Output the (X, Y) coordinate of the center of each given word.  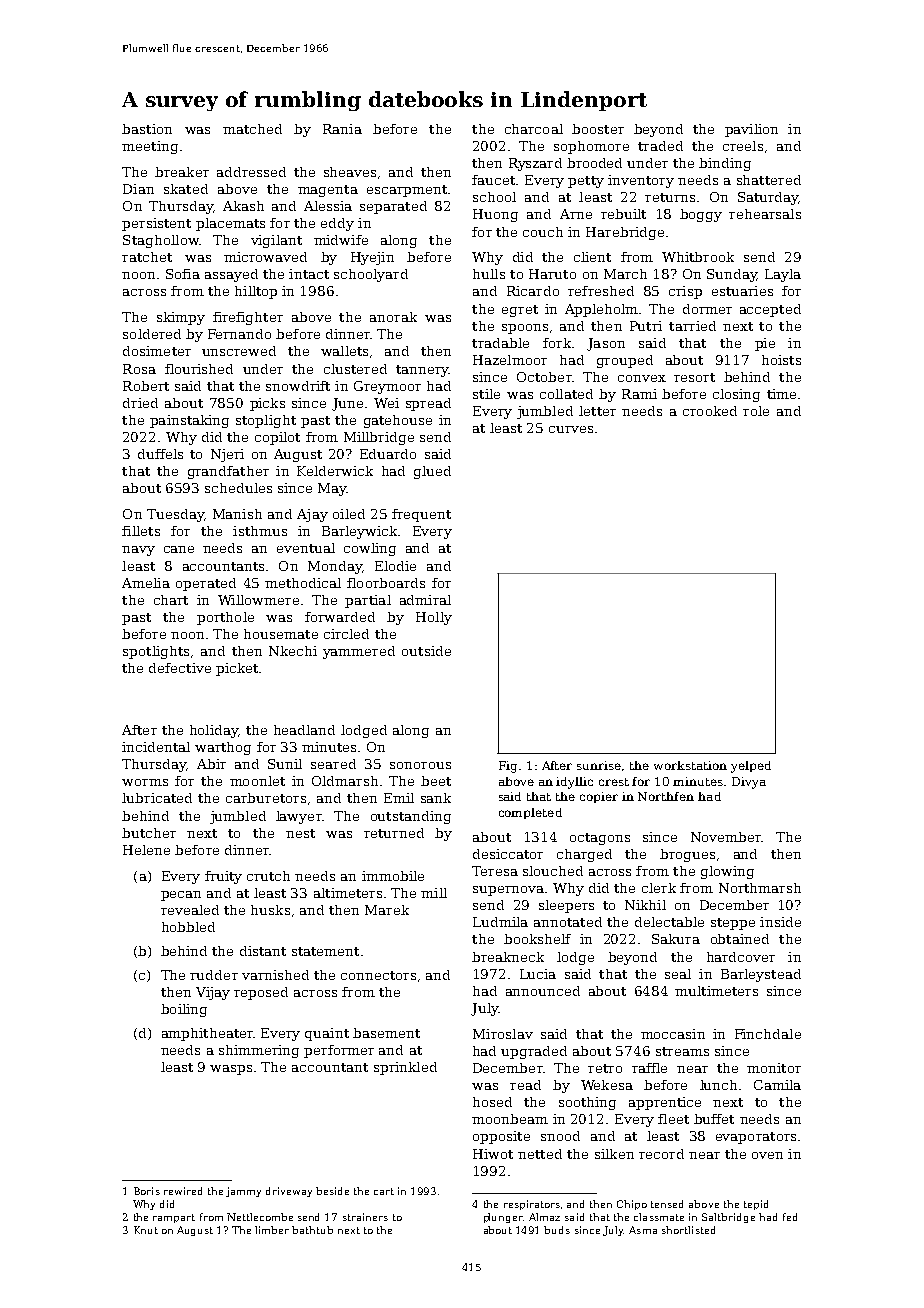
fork (557, 343)
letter (597, 411)
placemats (230, 224)
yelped (751, 767)
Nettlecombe (260, 1217)
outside (426, 651)
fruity (223, 877)
